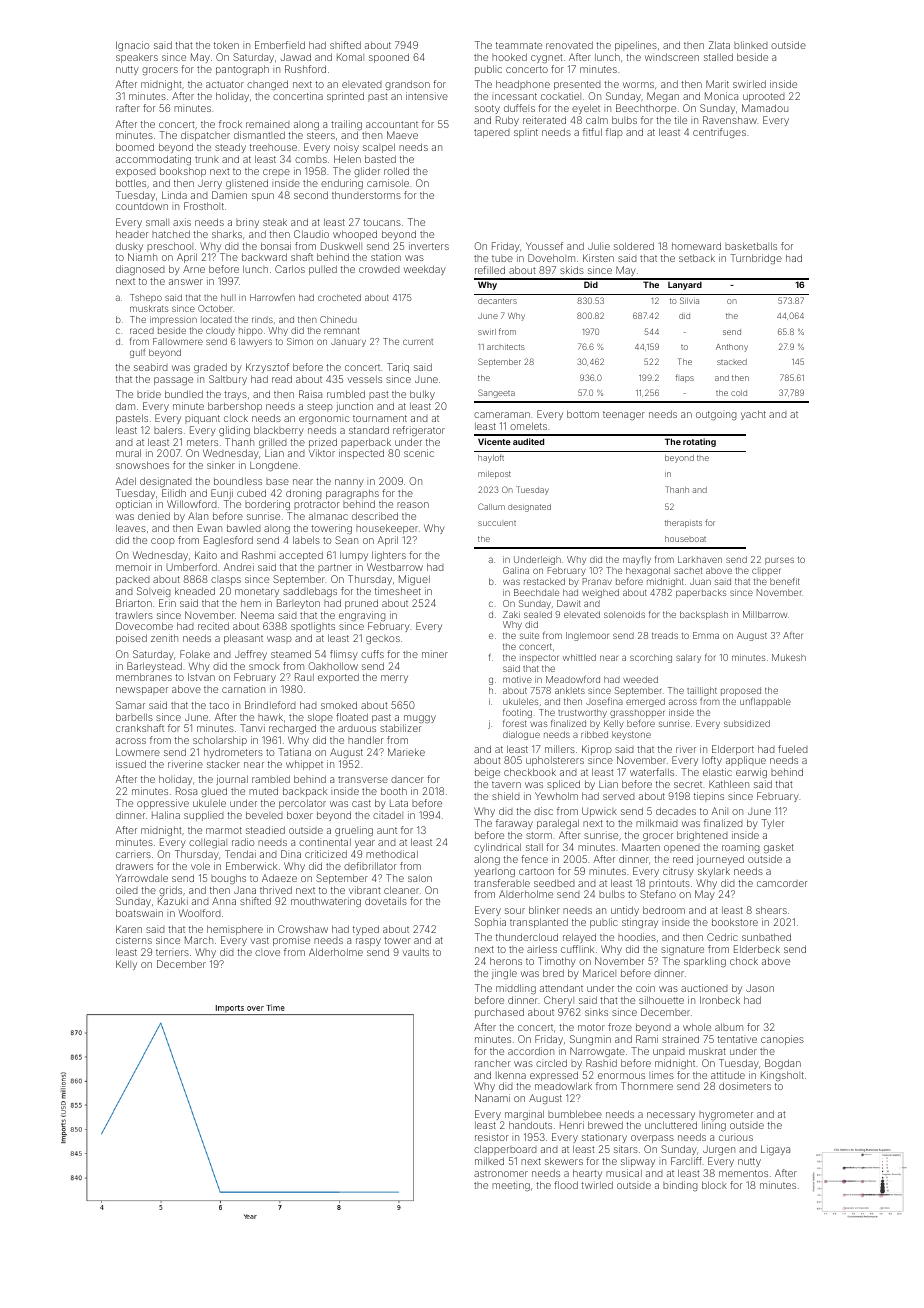 This page has width=924, height=1308. What do you see at coordinates (619, 796) in the page?
I see `served` at bounding box center [619, 796].
